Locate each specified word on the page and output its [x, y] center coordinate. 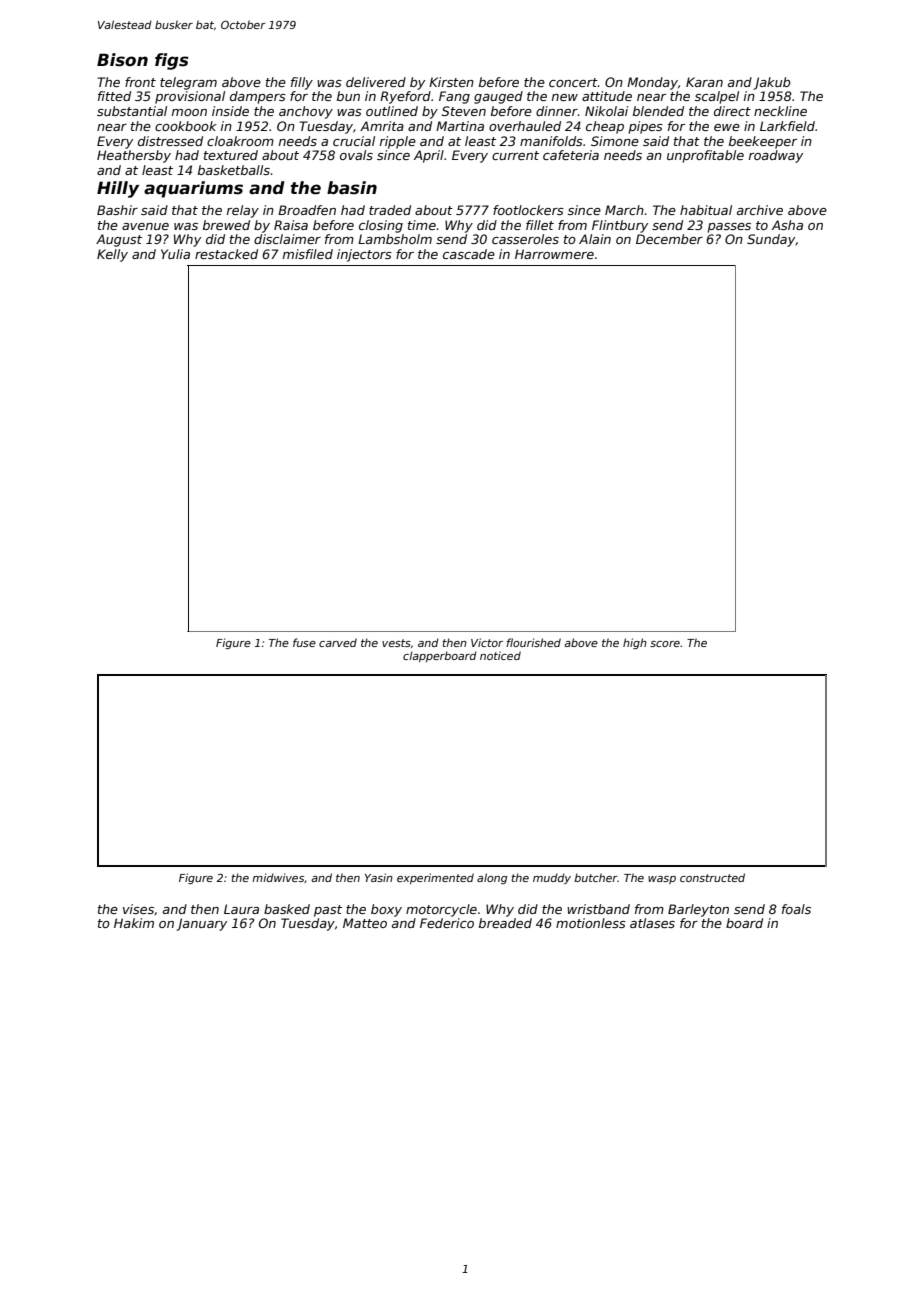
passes [729, 228]
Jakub [772, 83]
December [669, 239]
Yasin [379, 877]
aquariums [193, 189]
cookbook [186, 126]
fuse [304, 642]
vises [138, 909]
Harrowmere [554, 254]
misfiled [308, 254]
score [665, 644]
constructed [712, 877]
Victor [487, 642]
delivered [376, 82]
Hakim [134, 923]
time [422, 225]
